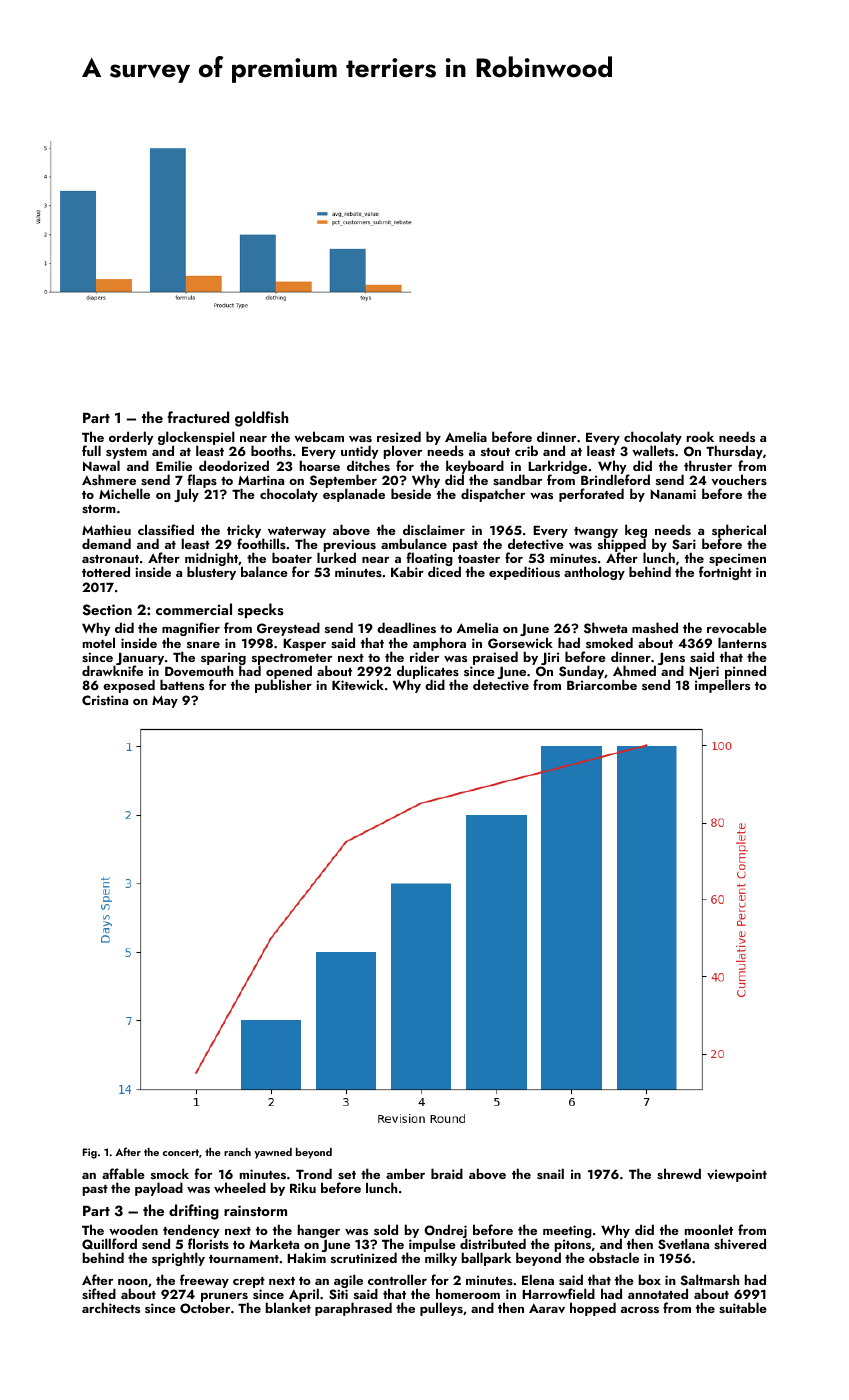  What do you see at coordinates (742, 642) in the screenshot?
I see `lanterns` at bounding box center [742, 642].
